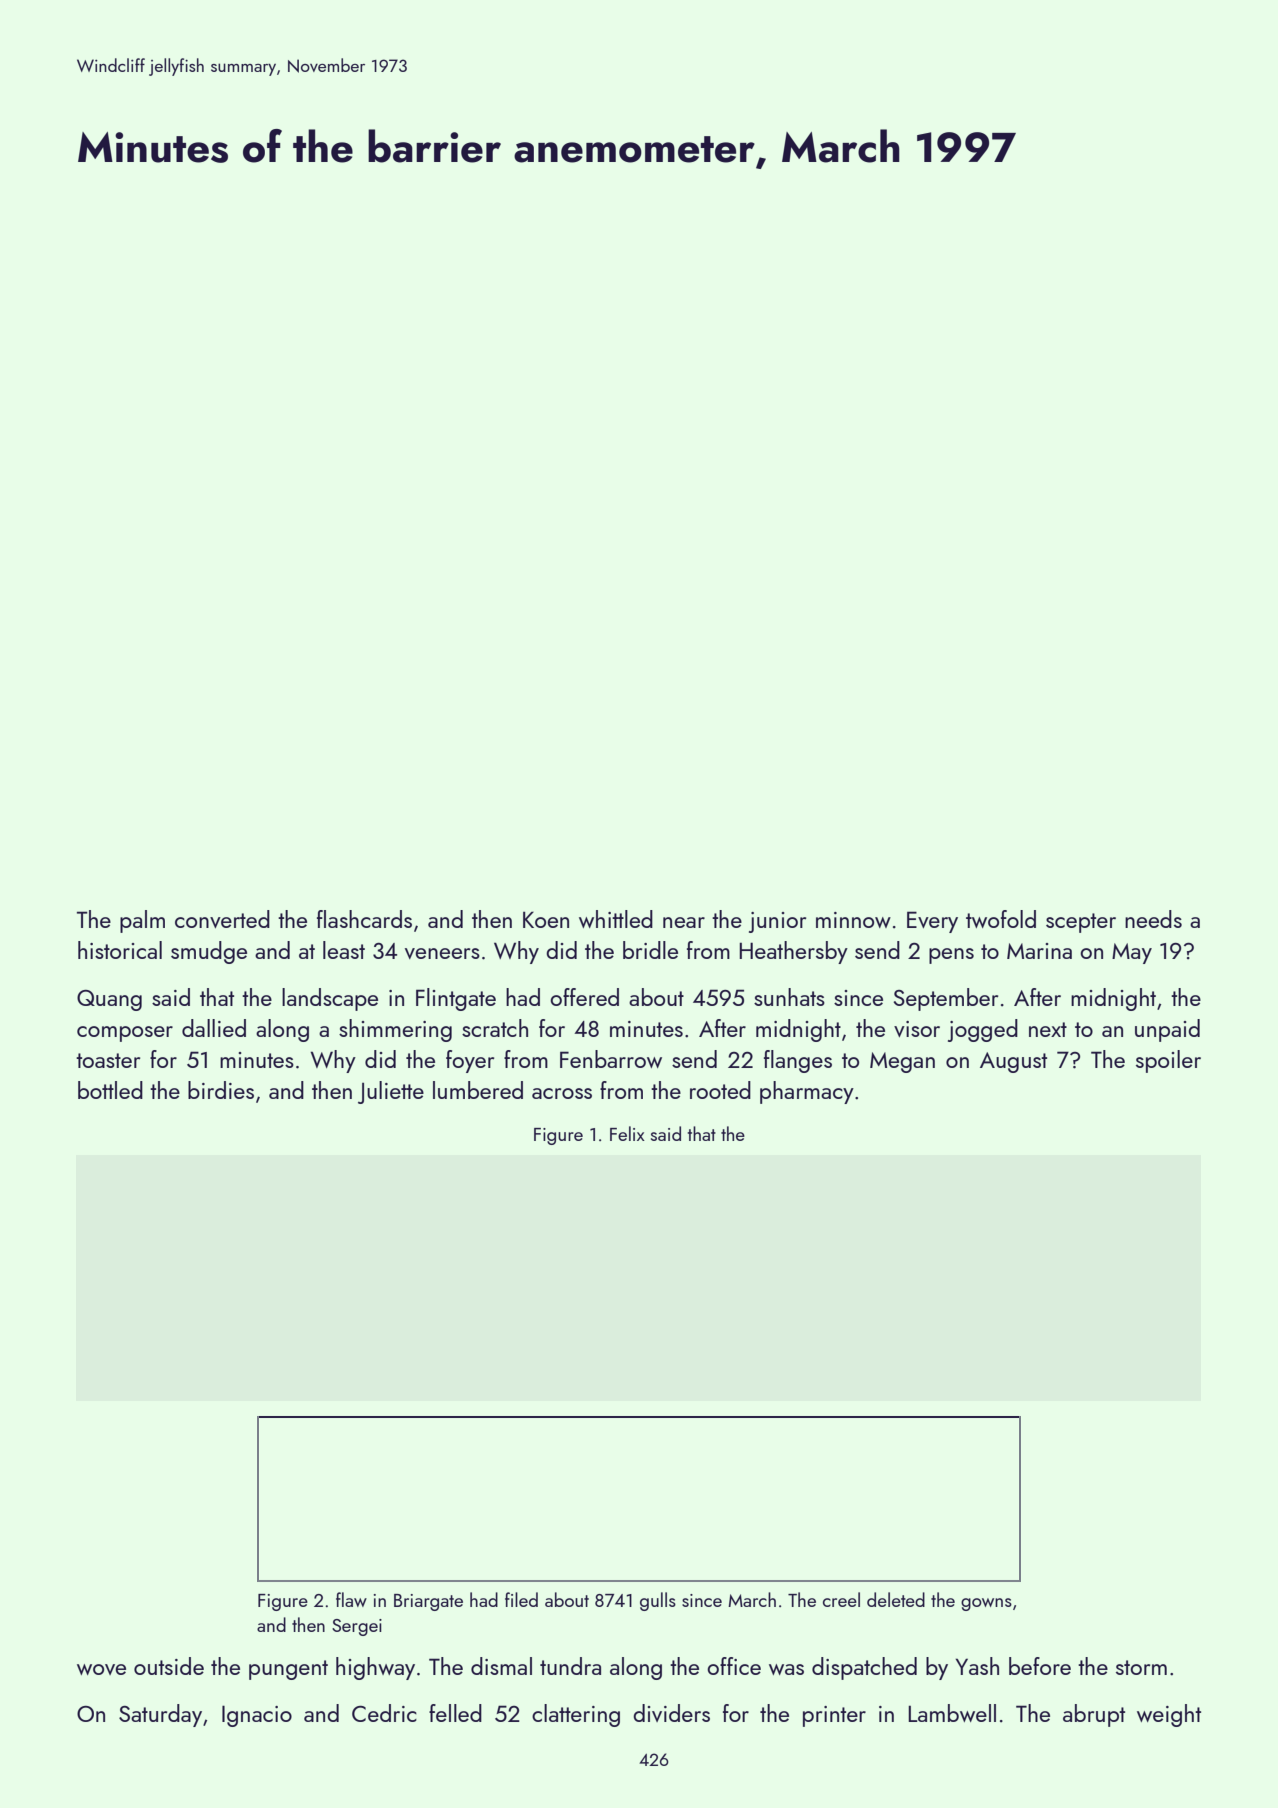  I want to click on spoiler, so click(1168, 1061).
